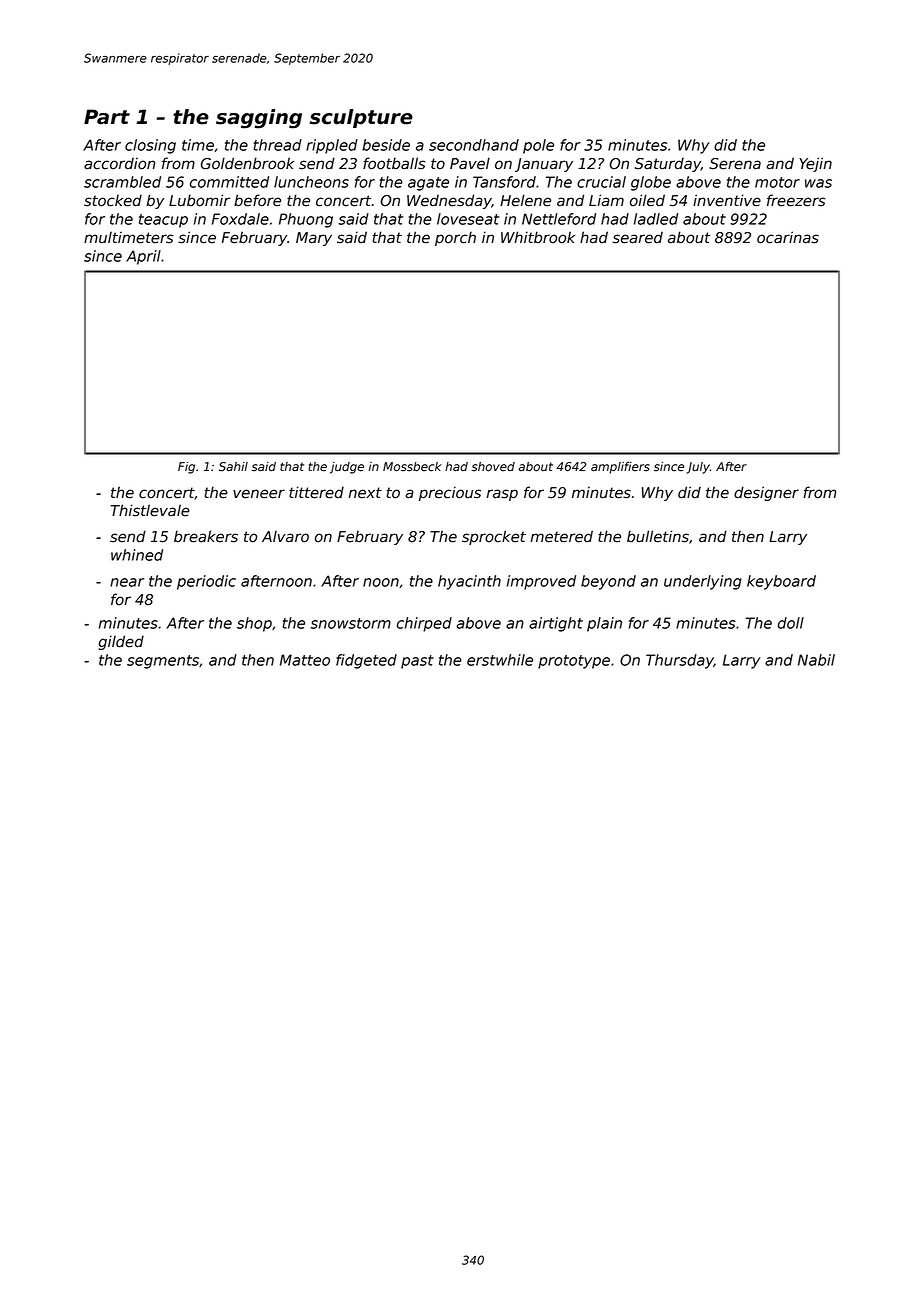 The height and width of the screenshot is (1308, 924). What do you see at coordinates (121, 642) in the screenshot?
I see `gilded` at bounding box center [121, 642].
